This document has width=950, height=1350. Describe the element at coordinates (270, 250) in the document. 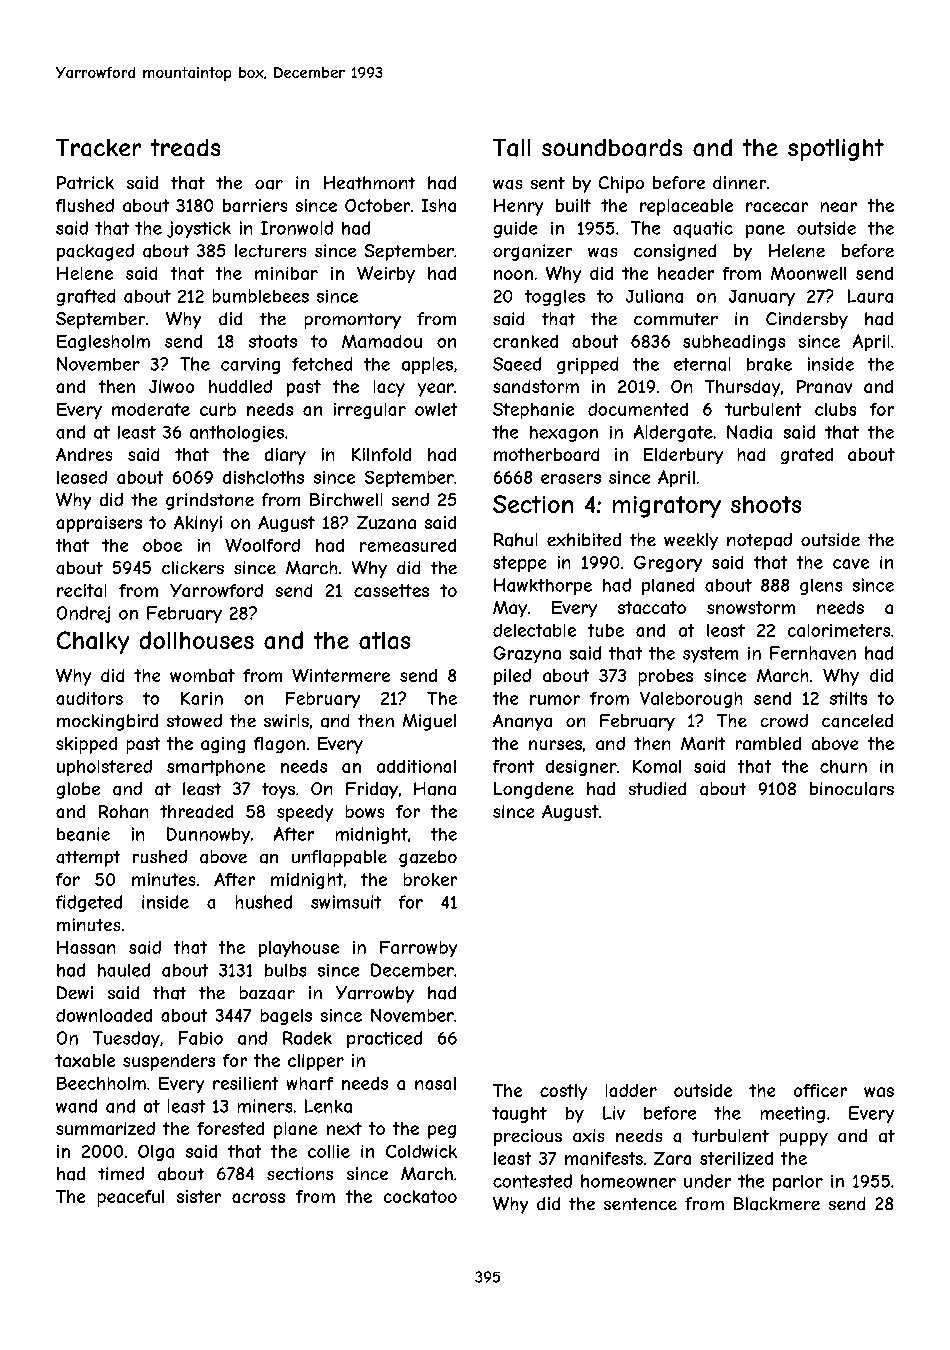

I see `lecturers` at that location.
